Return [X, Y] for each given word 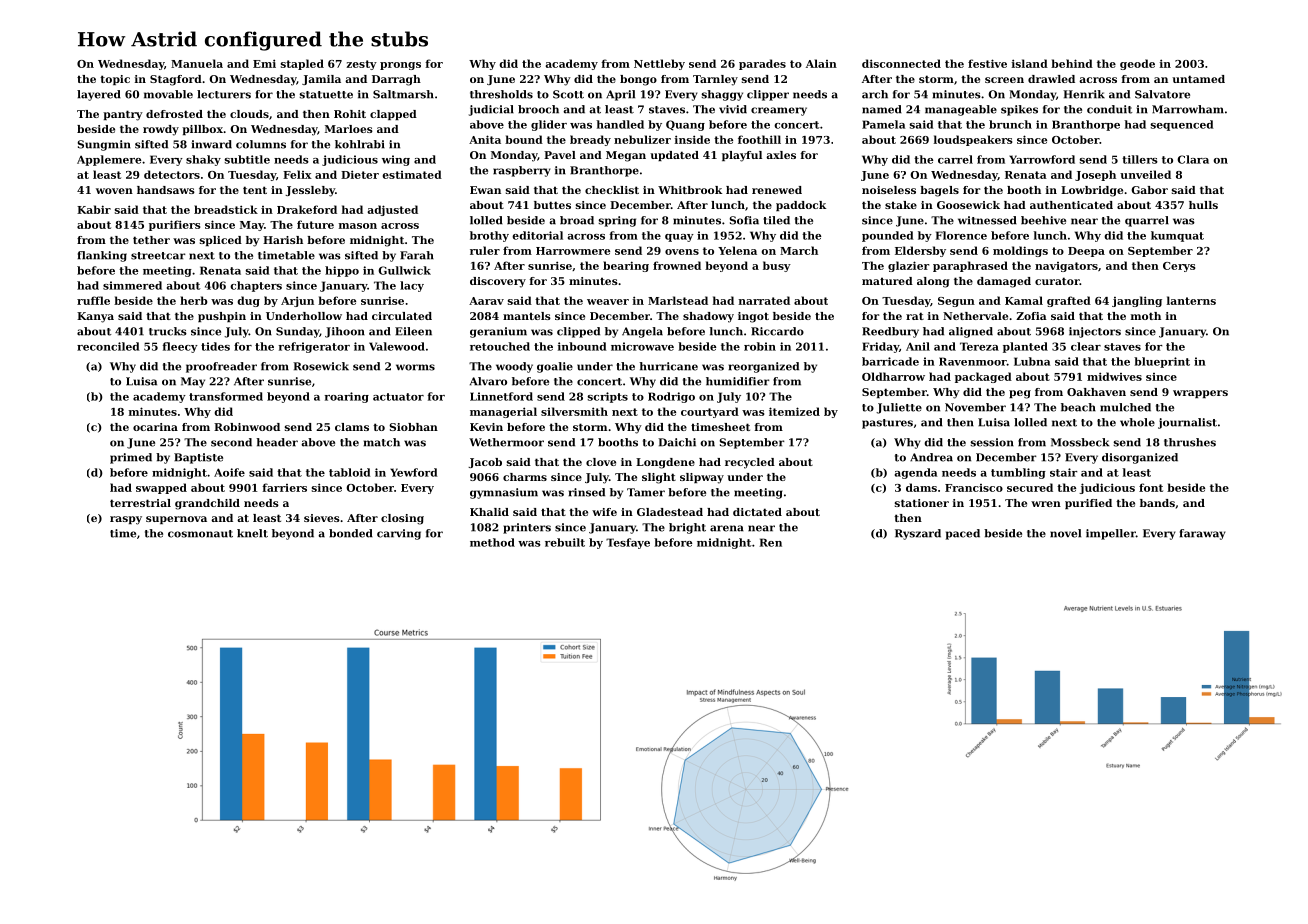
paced [963, 534]
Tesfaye [628, 543]
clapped [393, 115]
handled [620, 124]
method [492, 542]
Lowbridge [1092, 191]
